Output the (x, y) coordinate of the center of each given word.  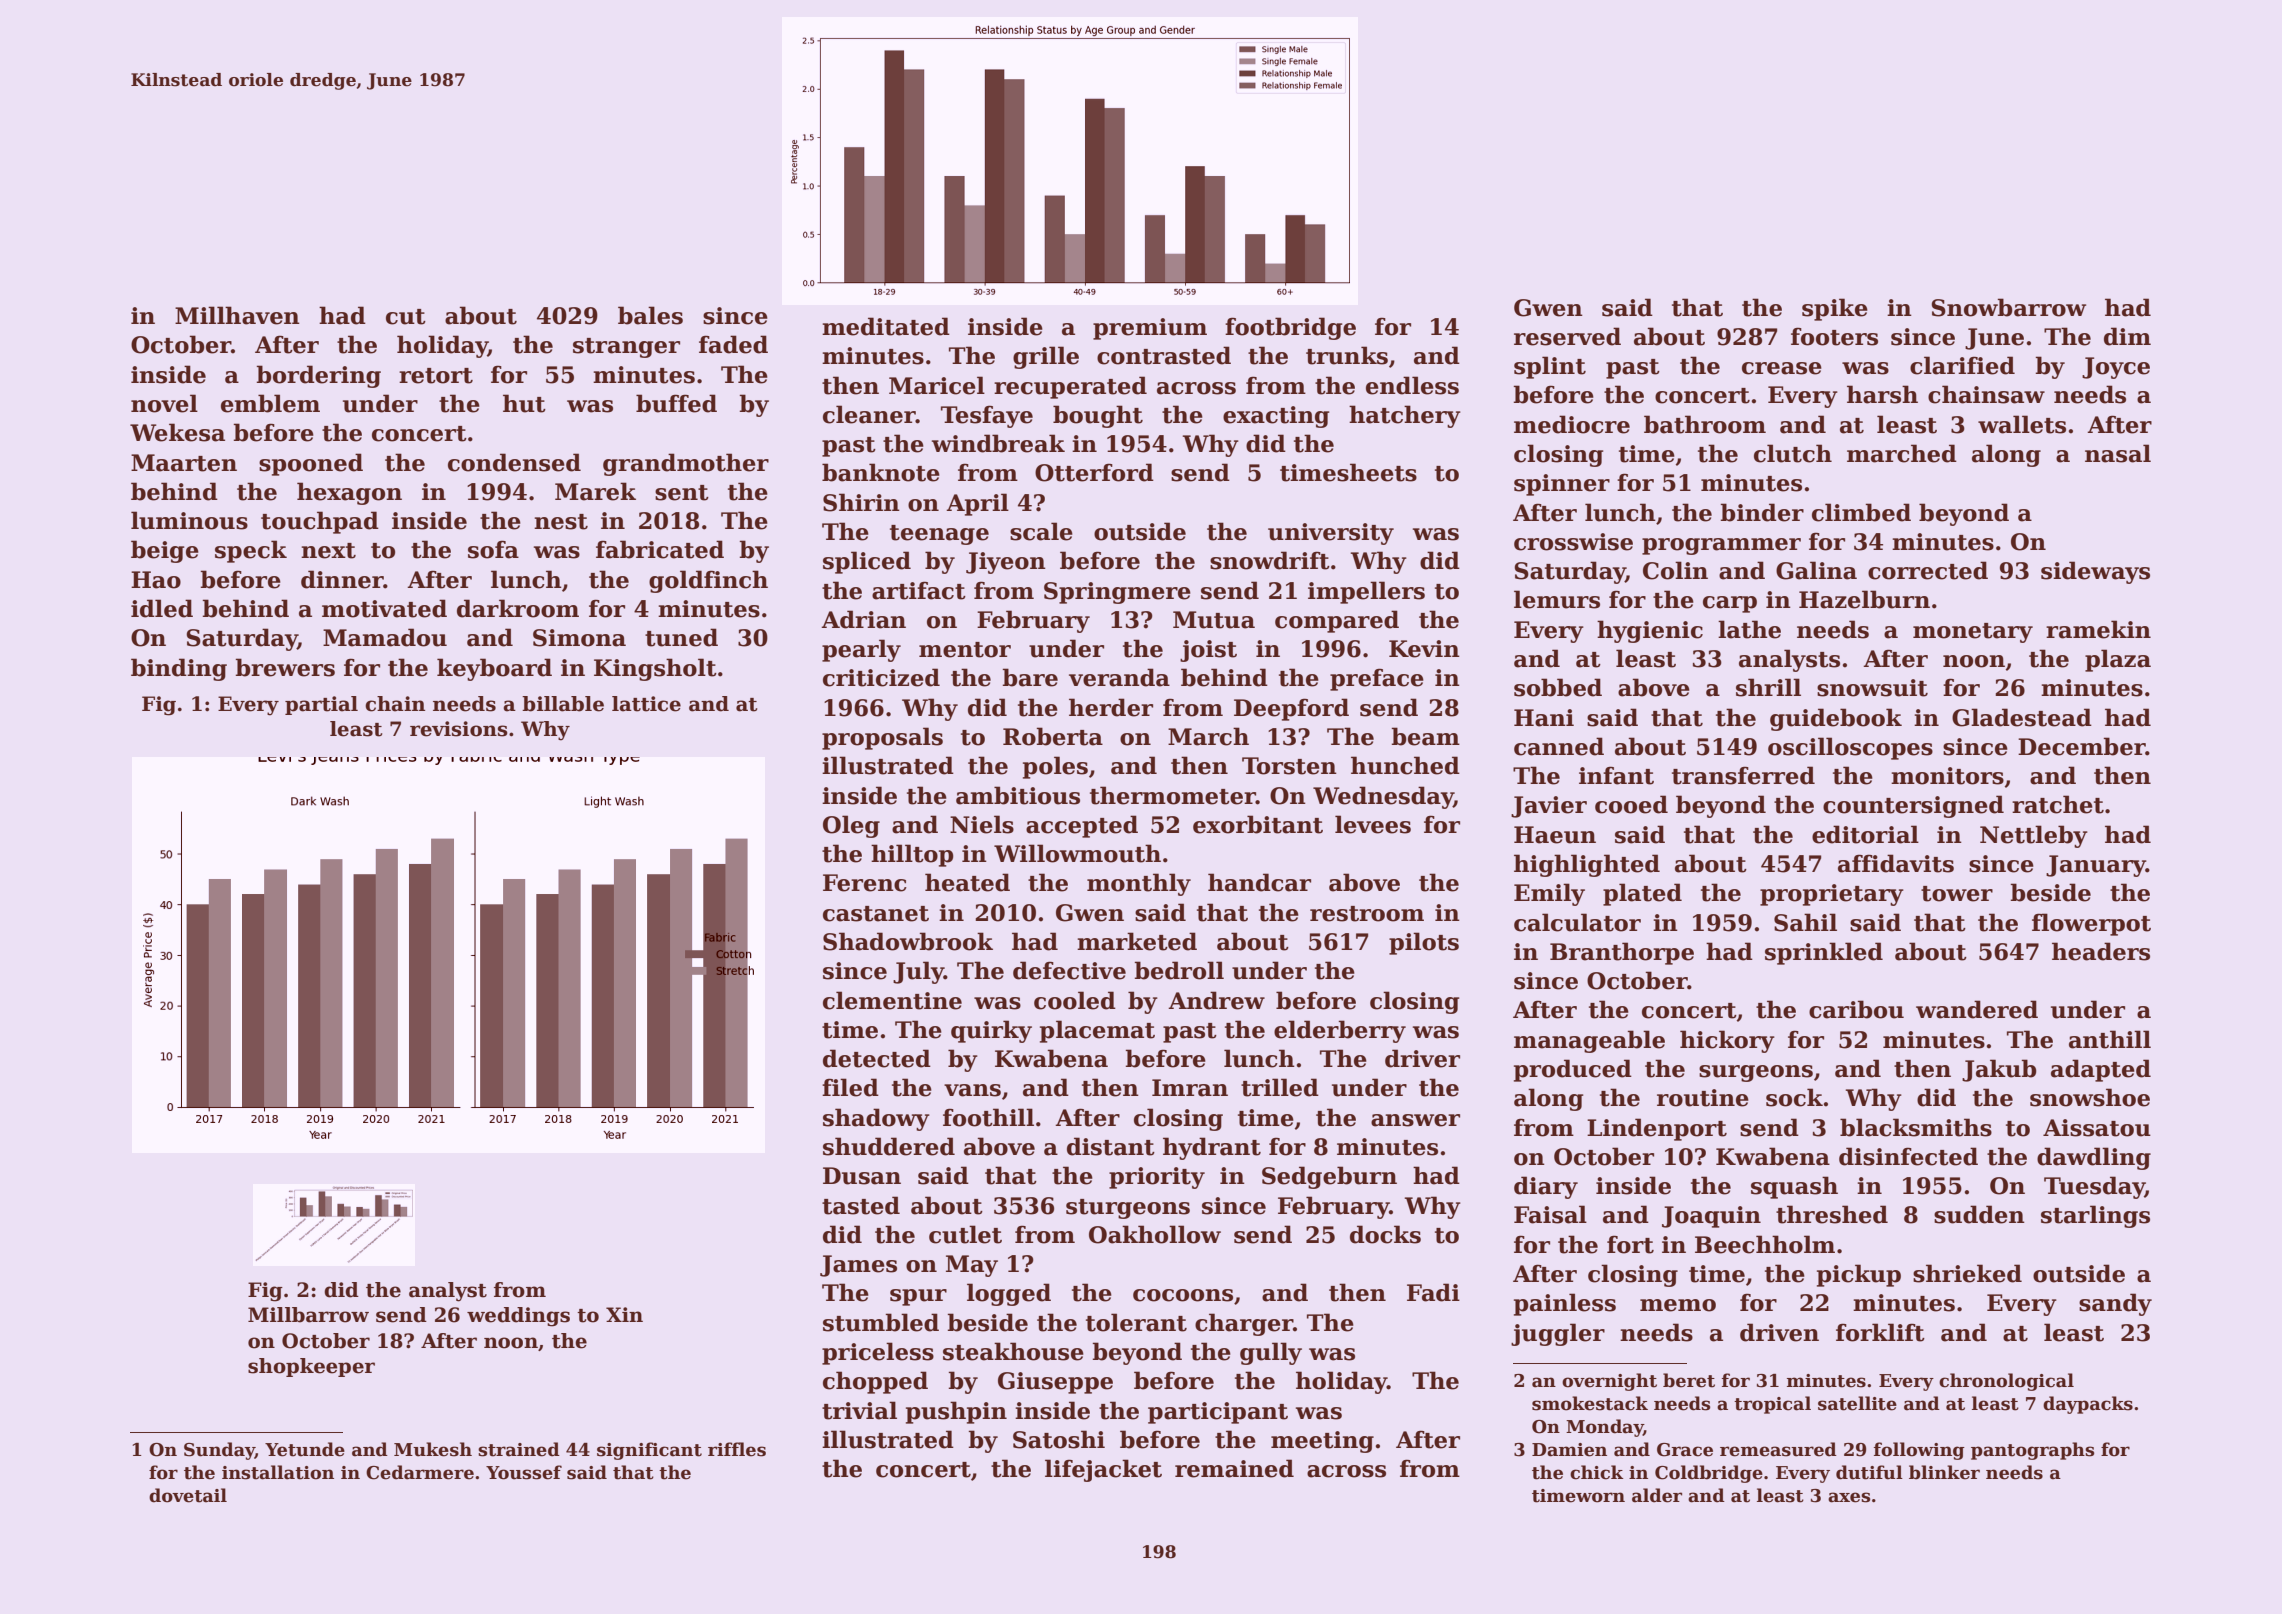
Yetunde (305, 1449)
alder (1657, 1495)
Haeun (1555, 835)
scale (1041, 531)
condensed (514, 462)
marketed (1137, 941)
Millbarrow (308, 1315)
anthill (2110, 1039)
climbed (1861, 512)
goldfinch (708, 581)
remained (1234, 1468)
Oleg (851, 826)
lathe (1749, 629)
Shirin (861, 502)
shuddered (889, 1146)
